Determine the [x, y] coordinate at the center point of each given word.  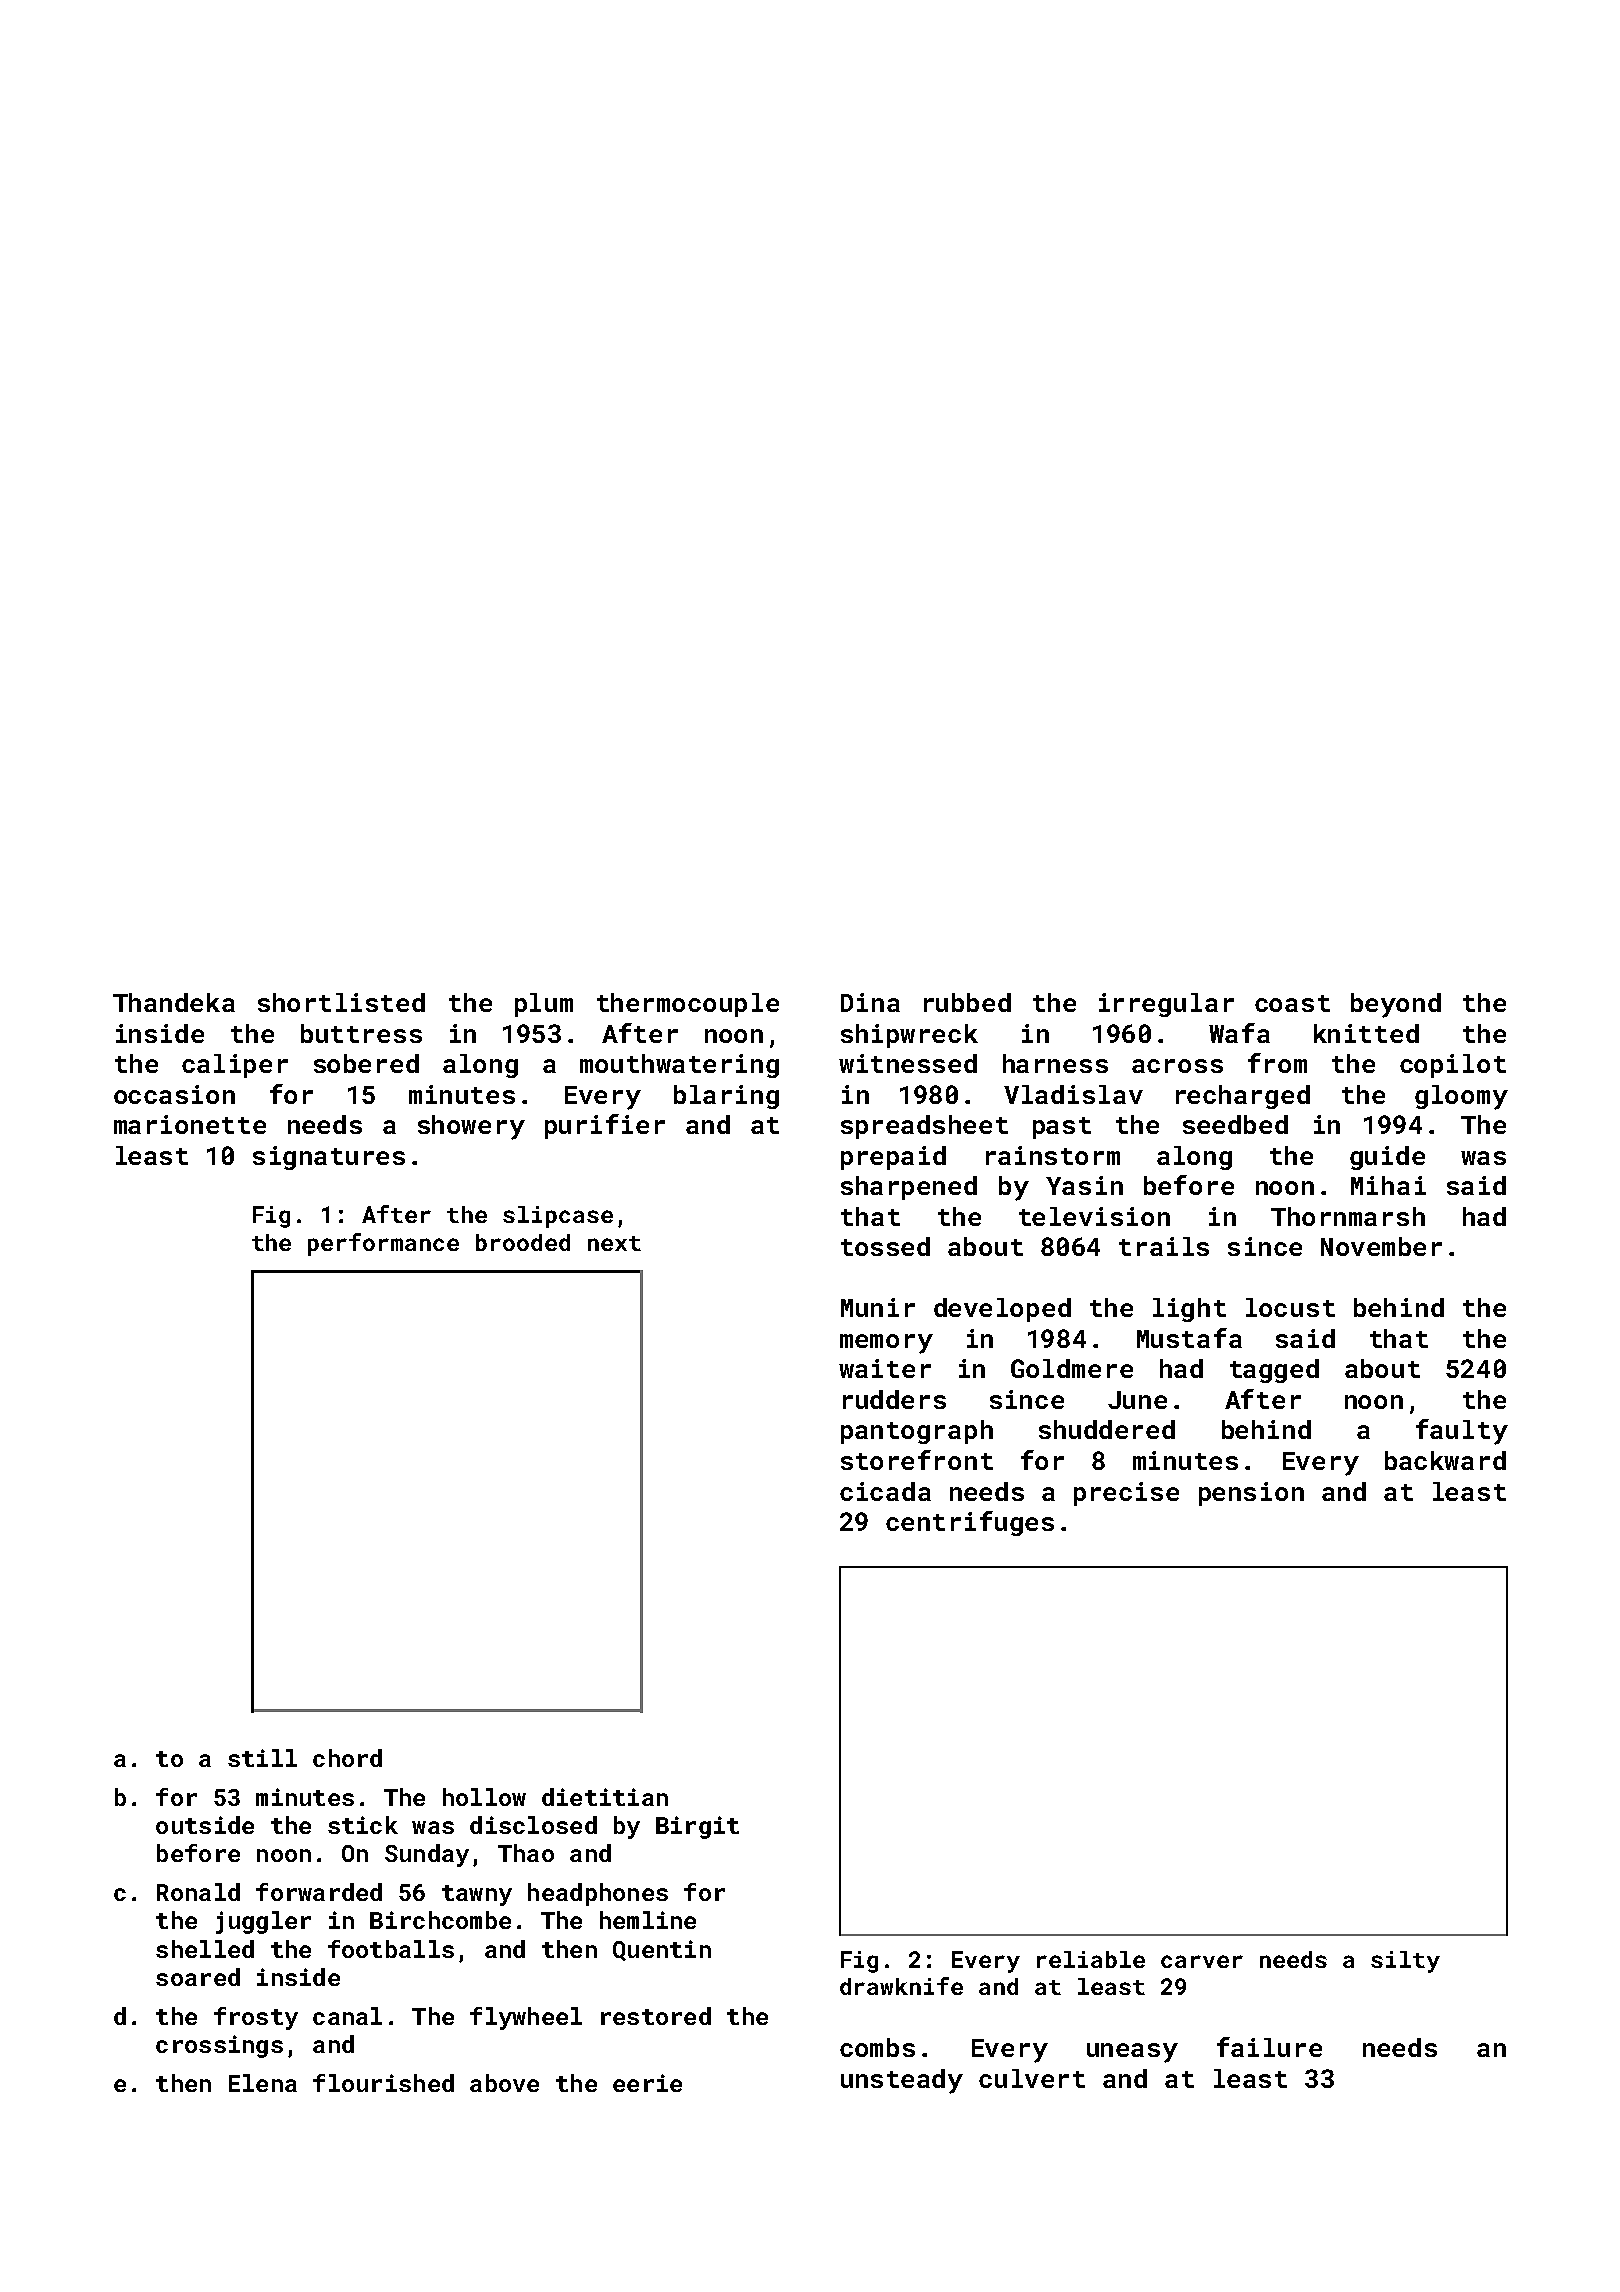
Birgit [697, 1827]
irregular [1166, 1005]
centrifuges [970, 1523]
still [262, 1758]
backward [1445, 1460]
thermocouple [688, 1005]
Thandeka [174, 1002]
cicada [885, 1491]
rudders [894, 1399]
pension [1251, 1494]
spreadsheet [924, 1127]
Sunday [427, 1855]
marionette [190, 1124]
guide [1387, 1158]
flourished [383, 2083]
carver [1202, 1961]
